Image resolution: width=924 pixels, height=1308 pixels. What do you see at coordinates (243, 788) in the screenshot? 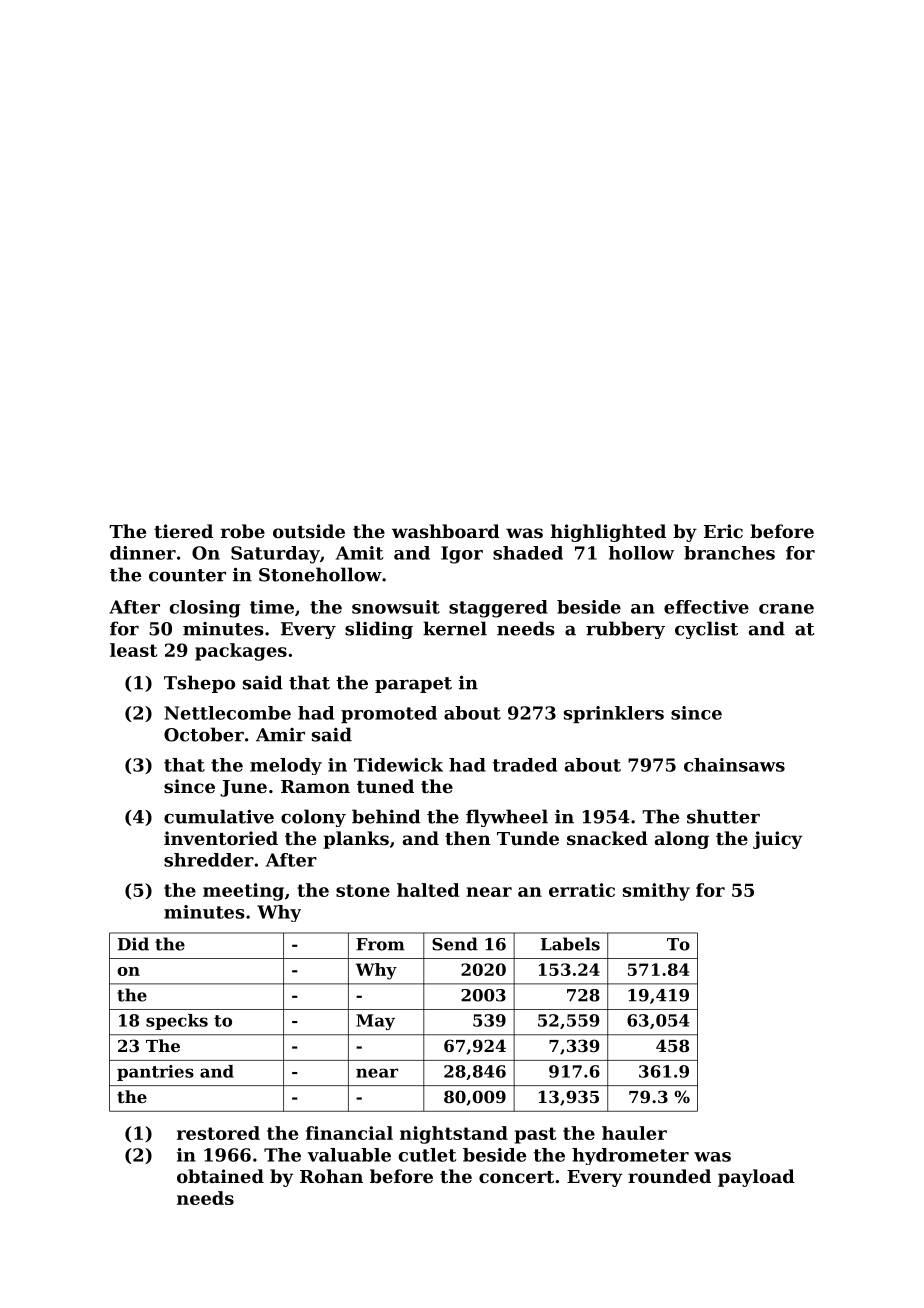
I see `June` at bounding box center [243, 788].
